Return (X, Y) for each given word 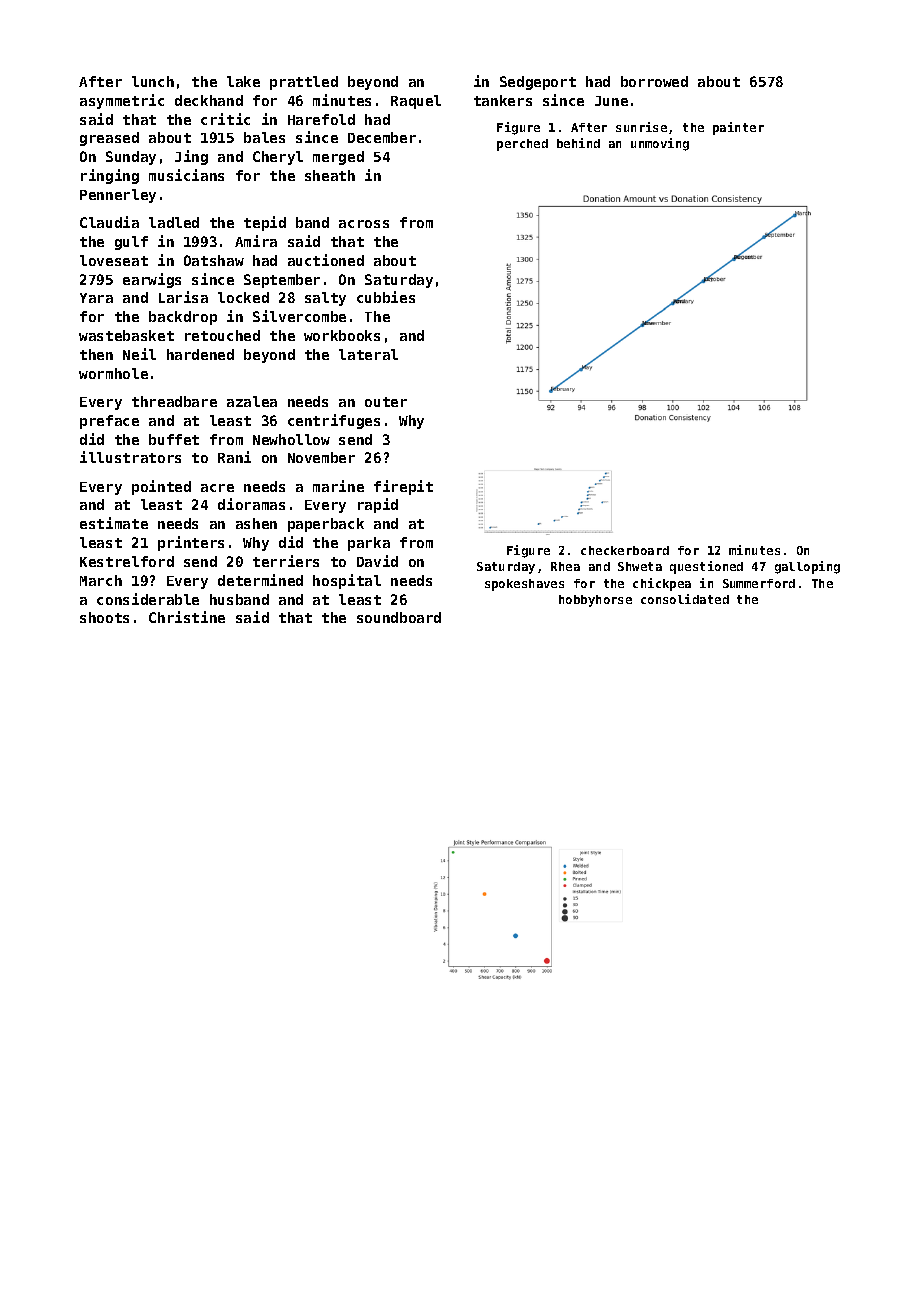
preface (109, 422)
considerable (148, 599)
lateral (368, 354)
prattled (304, 83)
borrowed (654, 81)
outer (386, 402)
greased (109, 139)
